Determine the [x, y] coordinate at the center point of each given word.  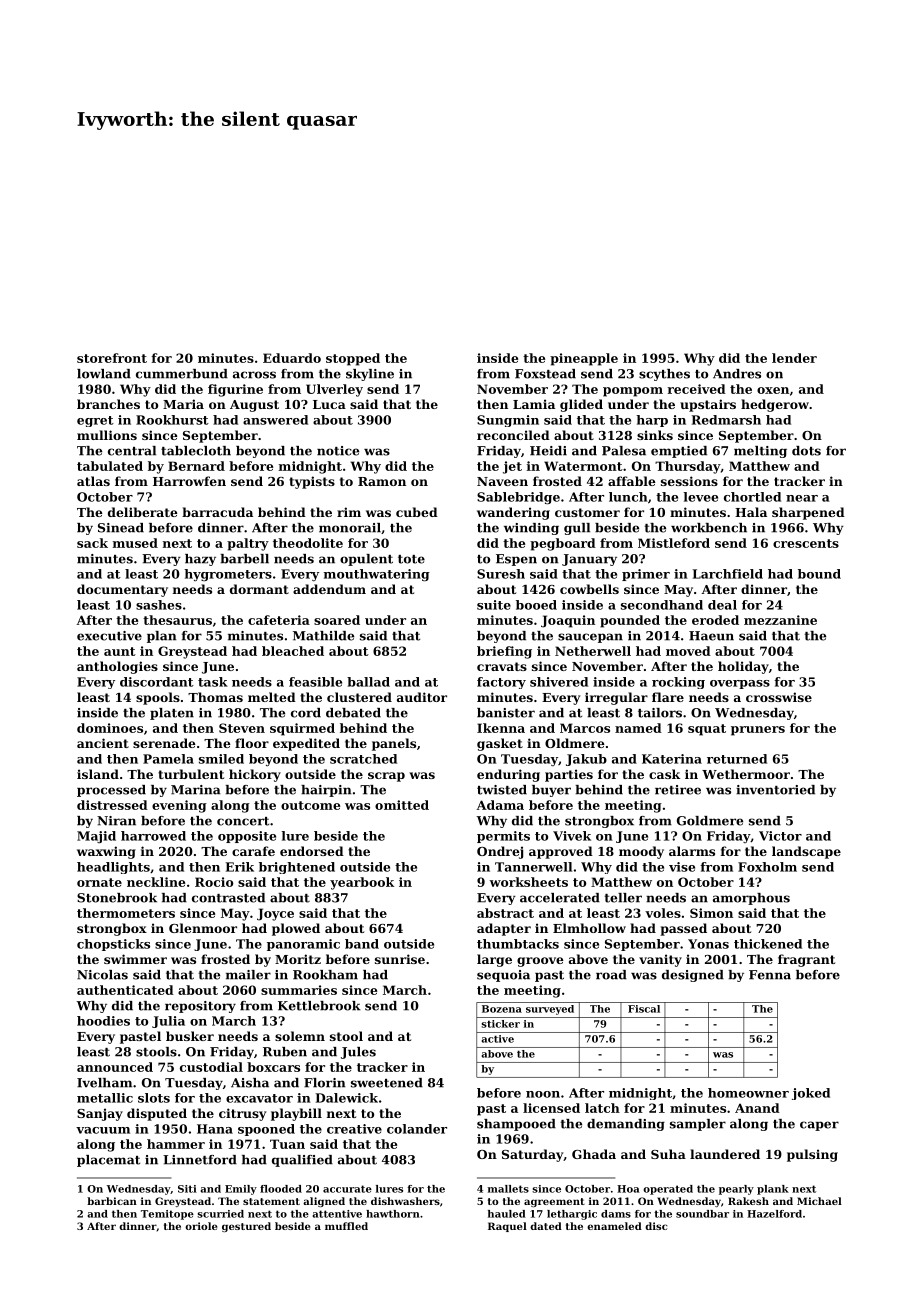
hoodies [103, 1021]
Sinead [121, 528]
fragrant [806, 960]
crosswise [779, 697]
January [589, 560]
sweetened [387, 1083]
